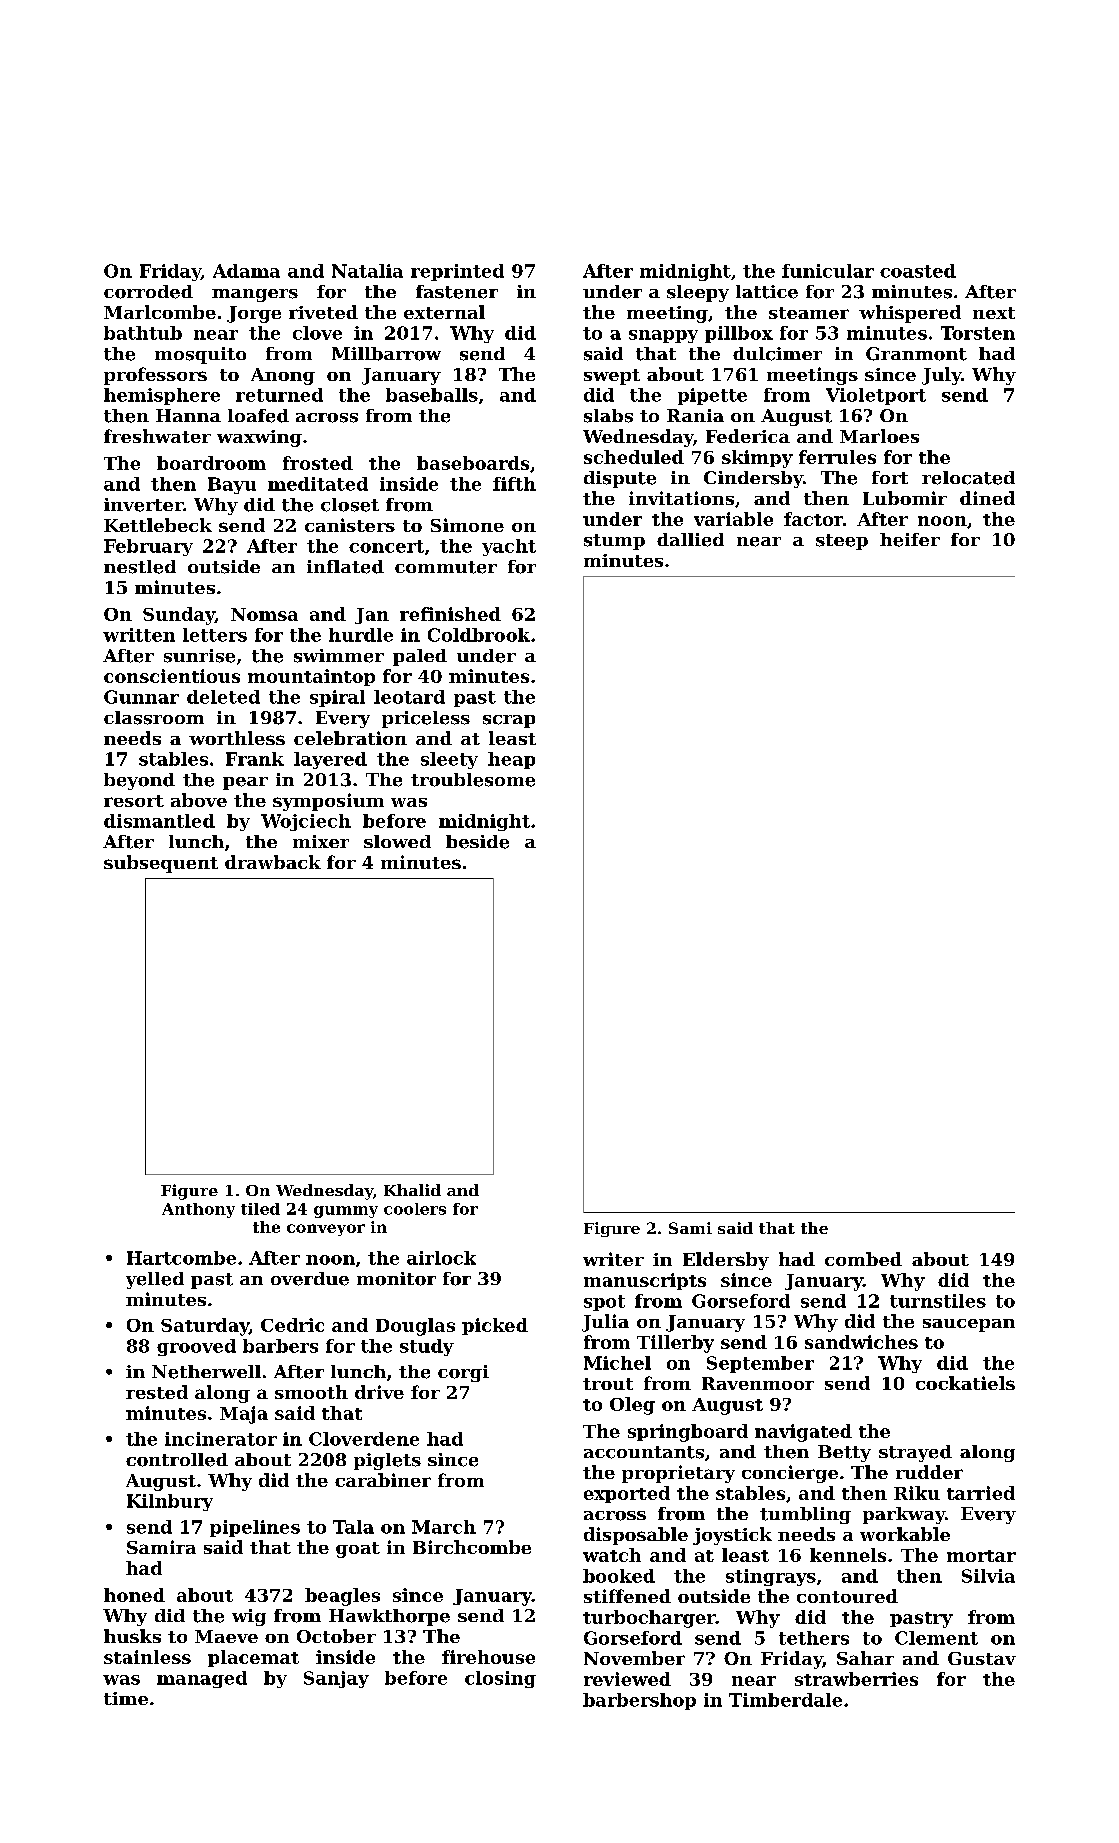 This document has width=1119, height=1843. What do you see at coordinates (463, 1373) in the document?
I see `corgi` at bounding box center [463, 1373].
